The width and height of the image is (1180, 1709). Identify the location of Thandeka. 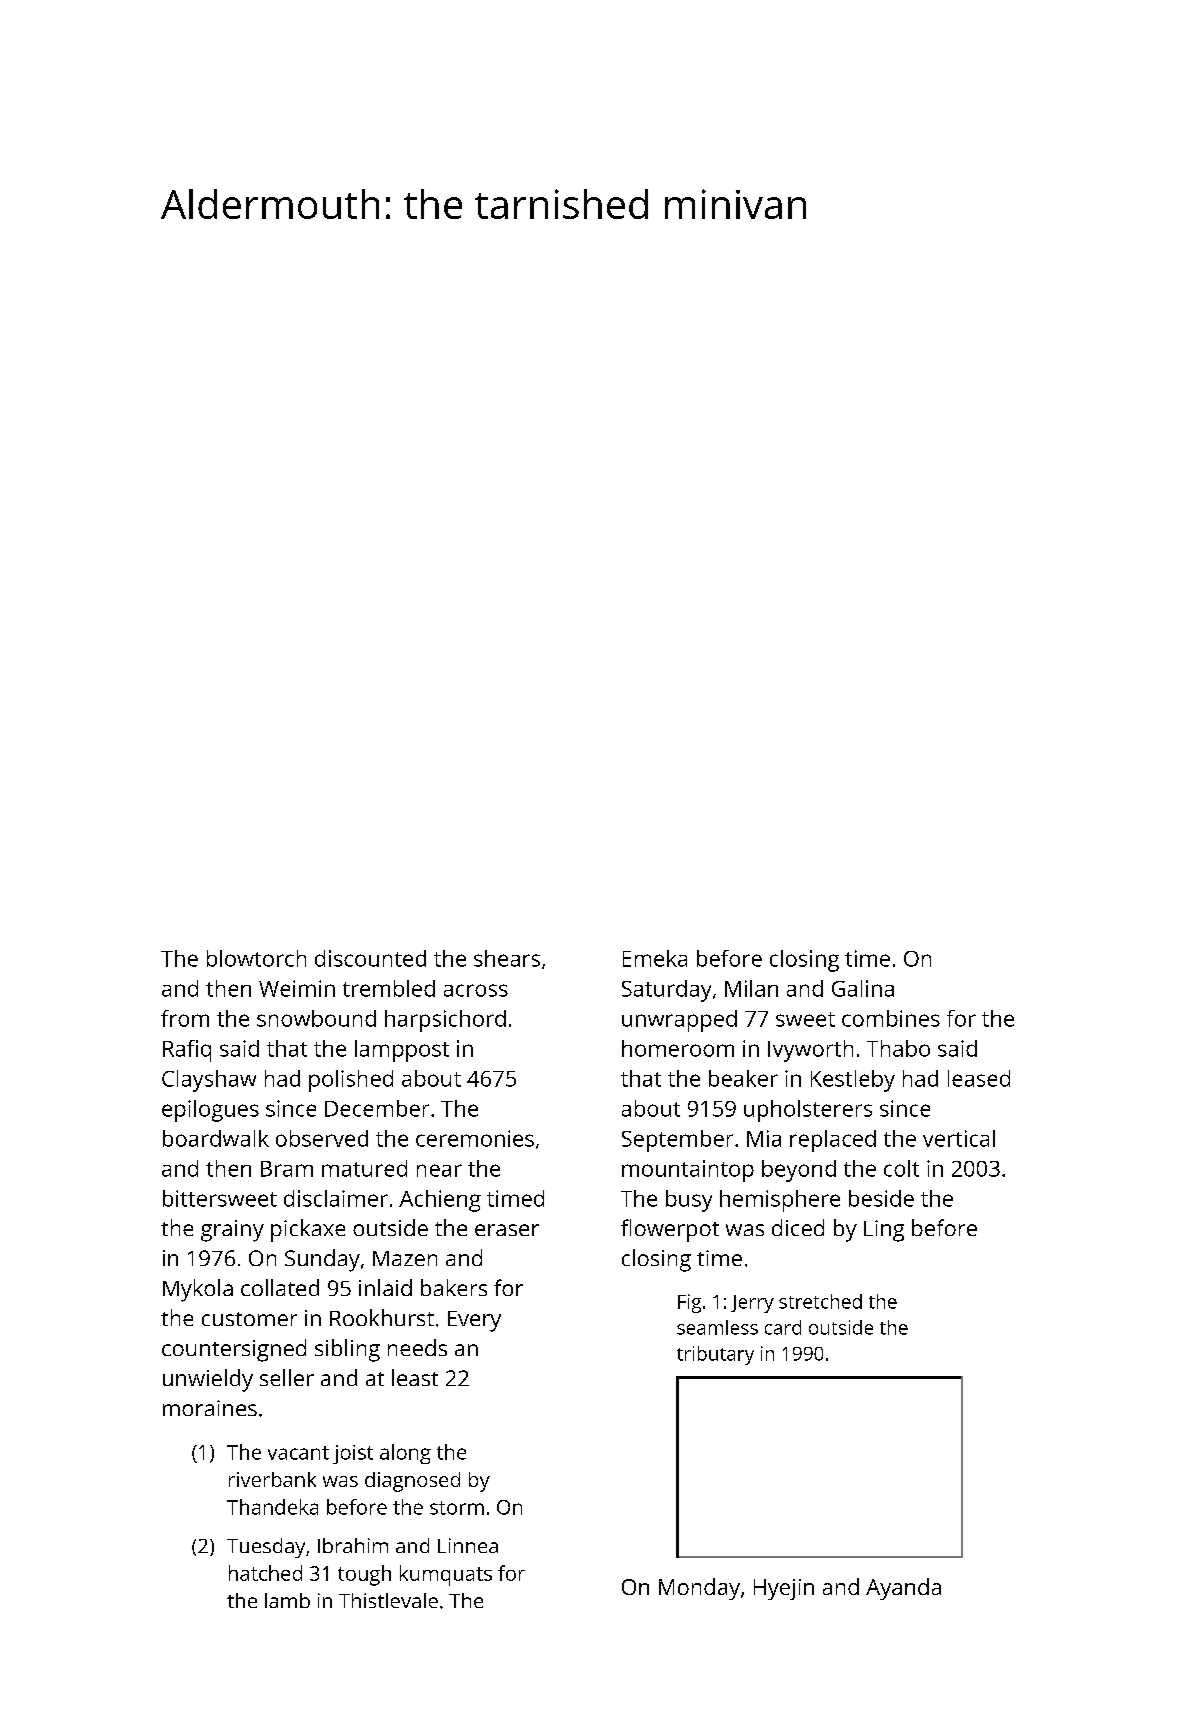
(272, 1507).
